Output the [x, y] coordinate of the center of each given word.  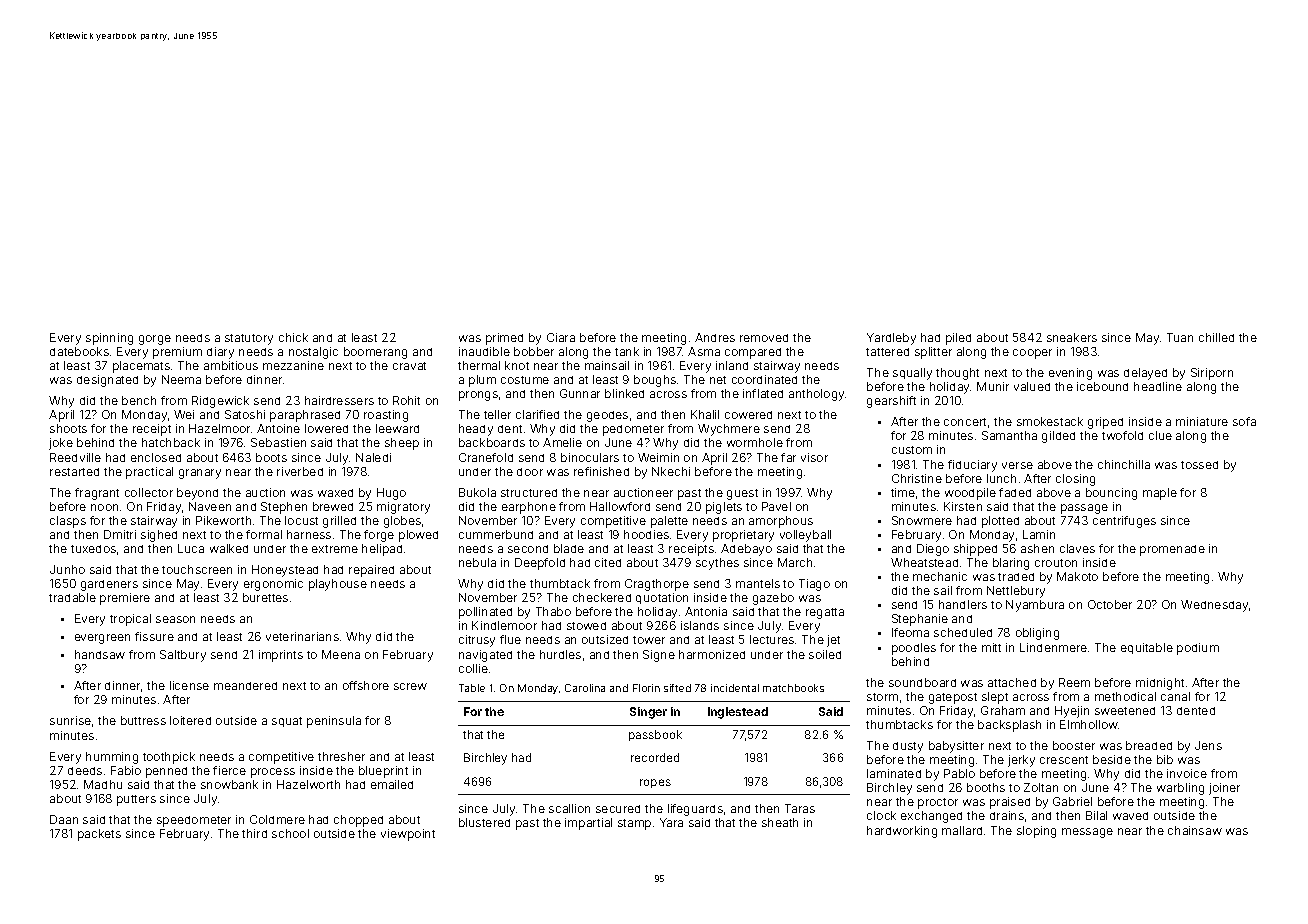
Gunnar [580, 393]
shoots [68, 428]
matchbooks [793, 688]
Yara [671, 822]
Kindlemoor [504, 625]
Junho [67, 569]
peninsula [334, 722]
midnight [1160, 684]
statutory [249, 339]
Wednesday [1214, 606]
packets [99, 835]
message [1087, 833]
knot [517, 365]
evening [1070, 374]
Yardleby [891, 339]
